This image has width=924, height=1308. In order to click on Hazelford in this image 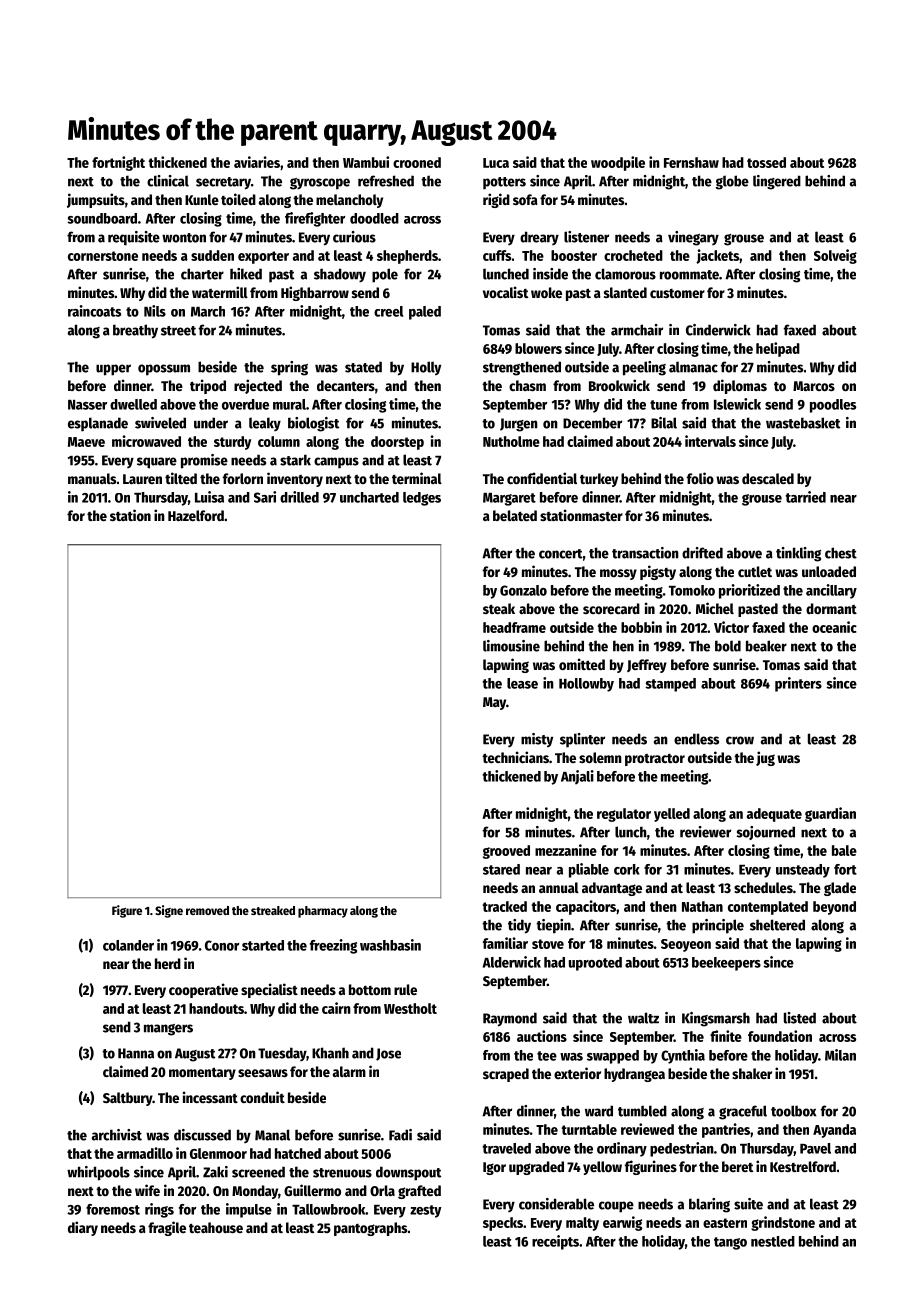, I will do `click(196, 515)`.
